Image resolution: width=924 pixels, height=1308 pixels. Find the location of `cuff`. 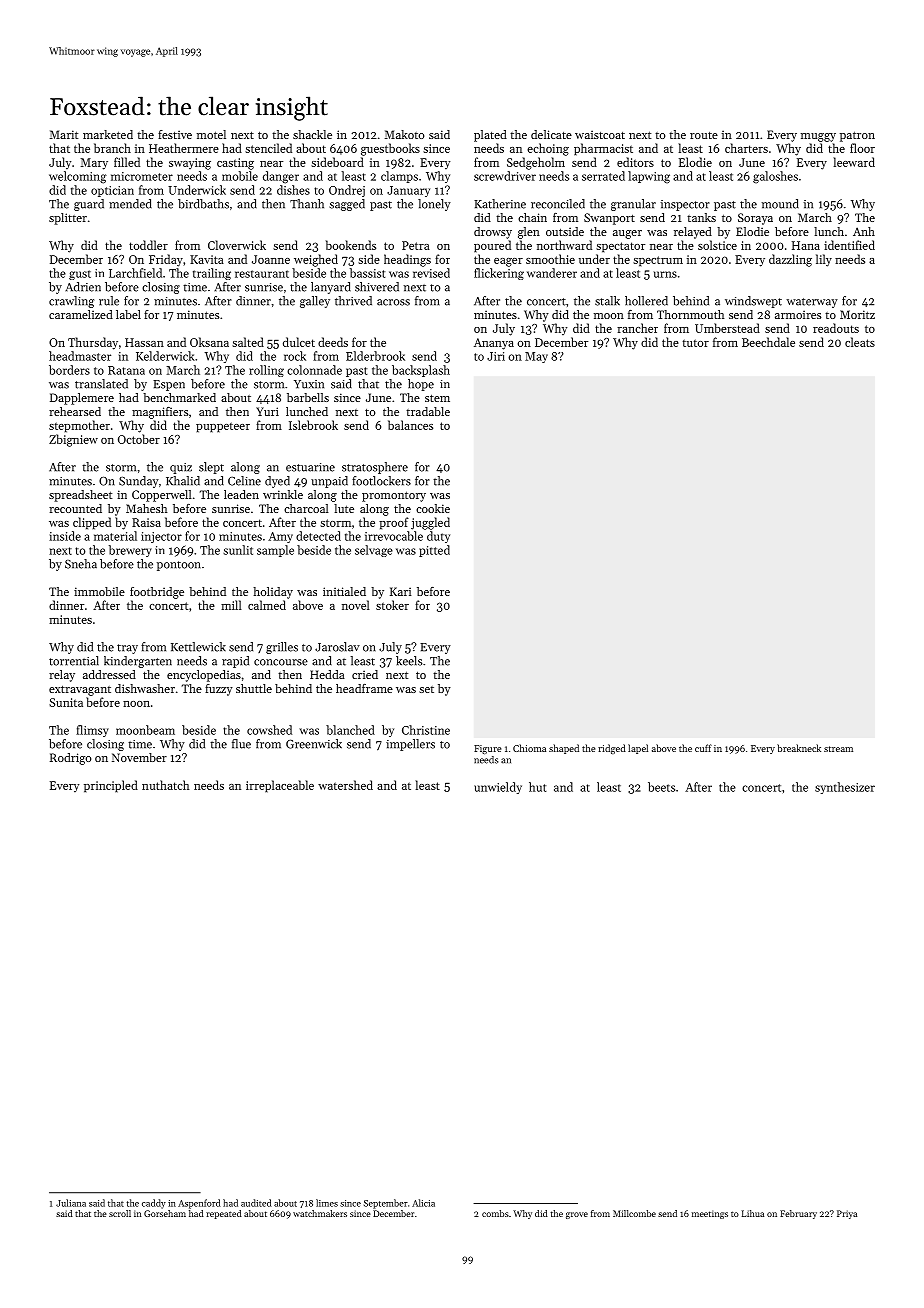

cuff is located at coordinates (703, 748).
